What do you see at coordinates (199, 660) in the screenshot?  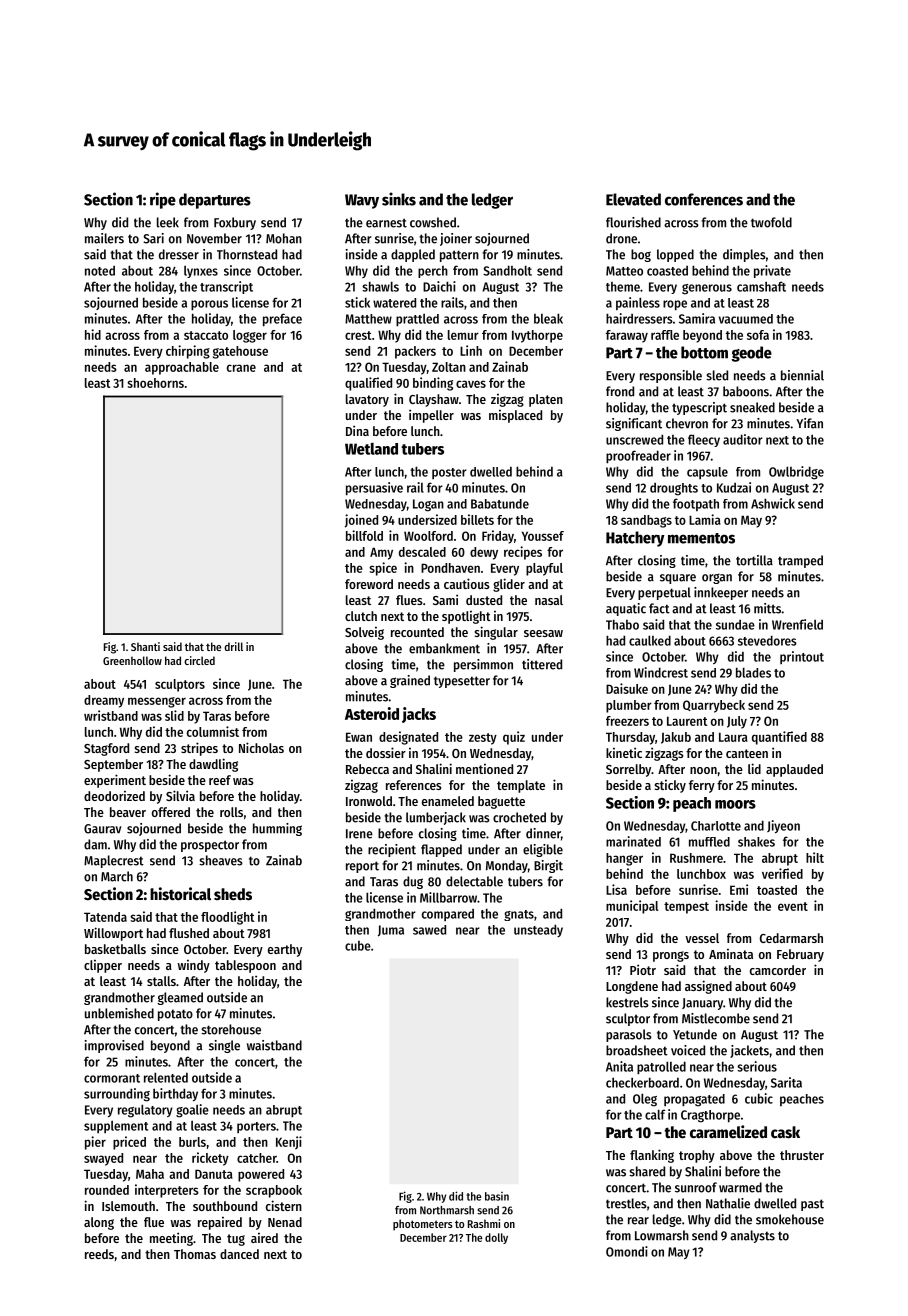 I see `circled` at bounding box center [199, 660].
